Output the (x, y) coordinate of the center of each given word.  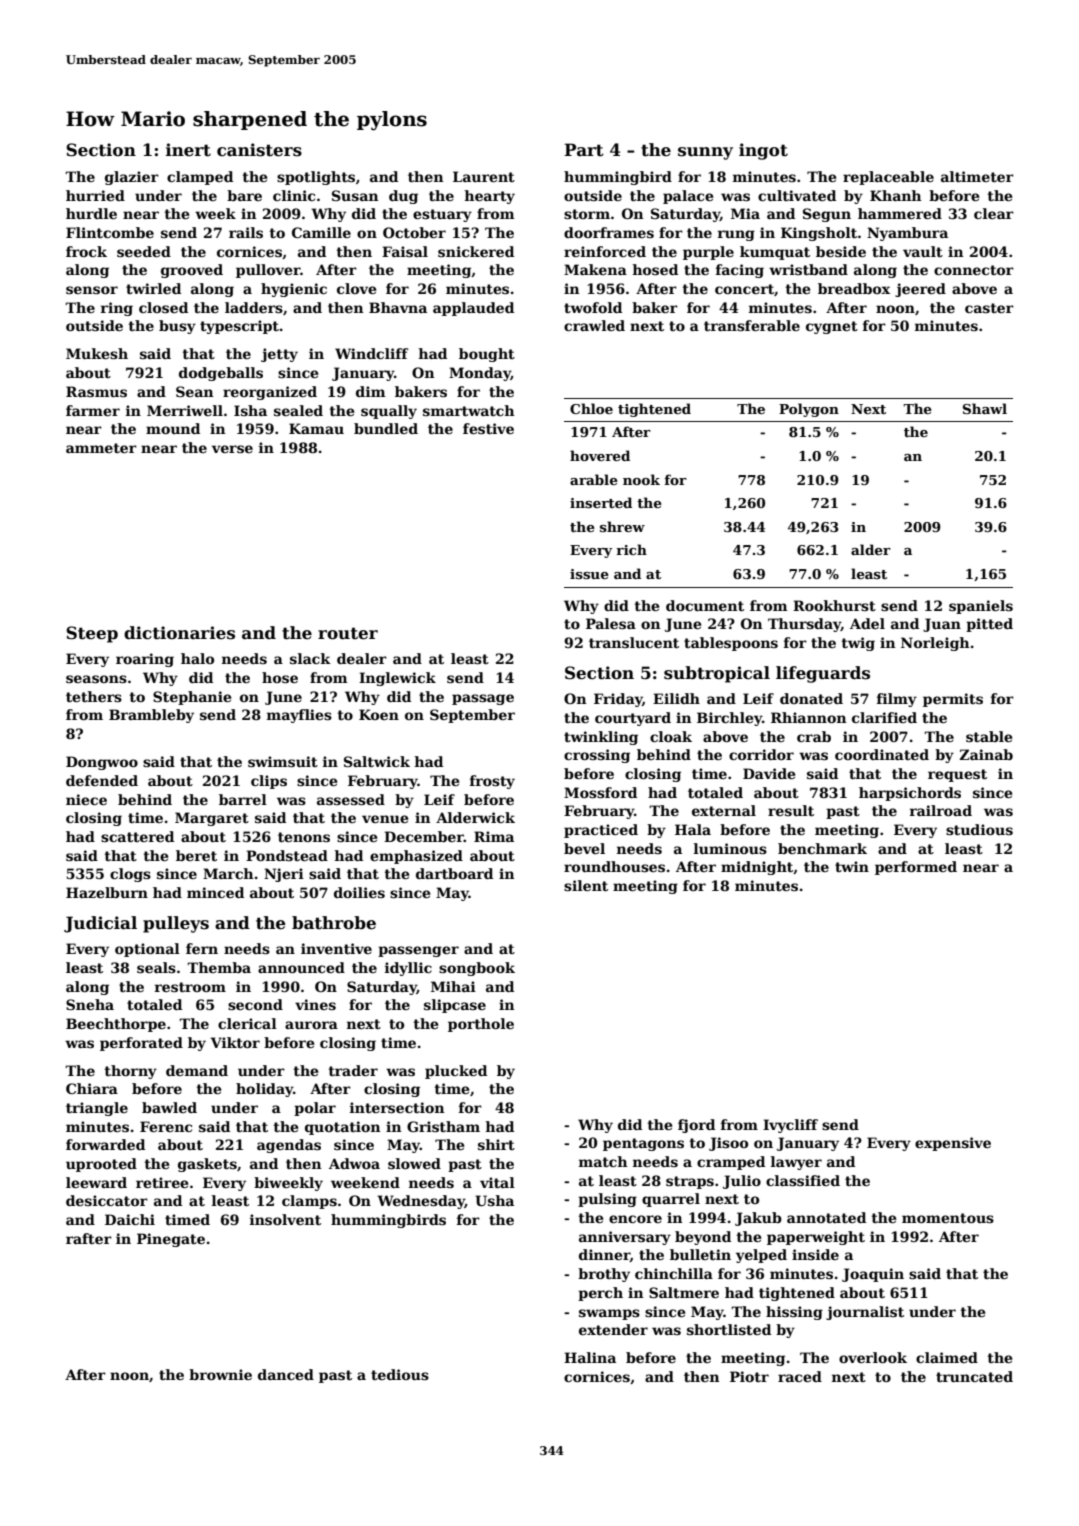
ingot (763, 151)
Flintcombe (110, 232)
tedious (400, 1374)
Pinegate (171, 1240)
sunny (705, 153)
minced (215, 892)
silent (586, 885)
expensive (953, 1144)
